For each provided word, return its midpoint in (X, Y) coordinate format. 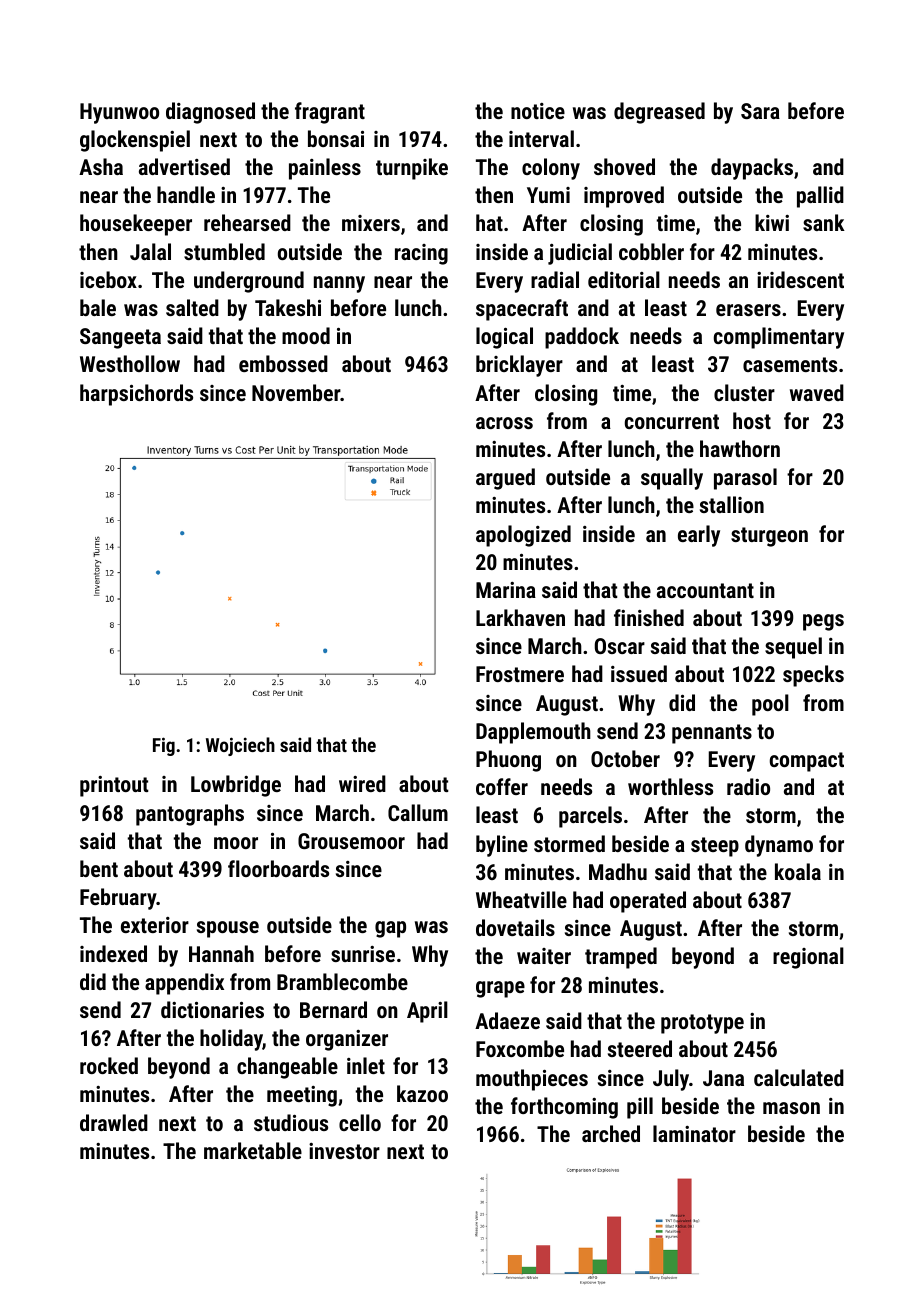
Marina (506, 590)
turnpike (412, 169)
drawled (114, 1122)
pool (770, 705)
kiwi (772, 222)
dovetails (515, 927)
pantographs (190, 815)
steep (715, 847)
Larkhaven (520, 617)
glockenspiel (135, 141)
